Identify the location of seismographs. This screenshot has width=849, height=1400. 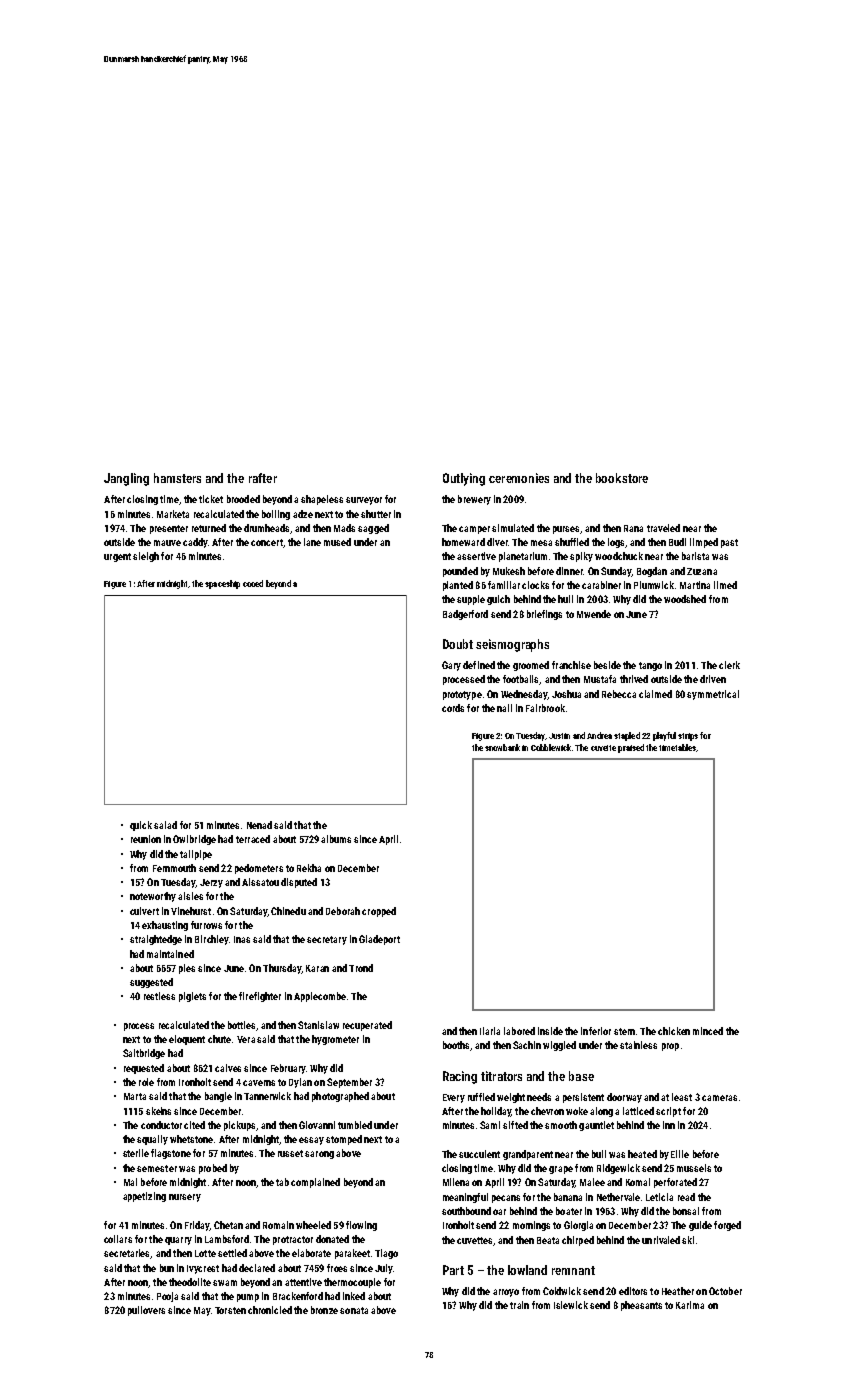
(512, 645).
